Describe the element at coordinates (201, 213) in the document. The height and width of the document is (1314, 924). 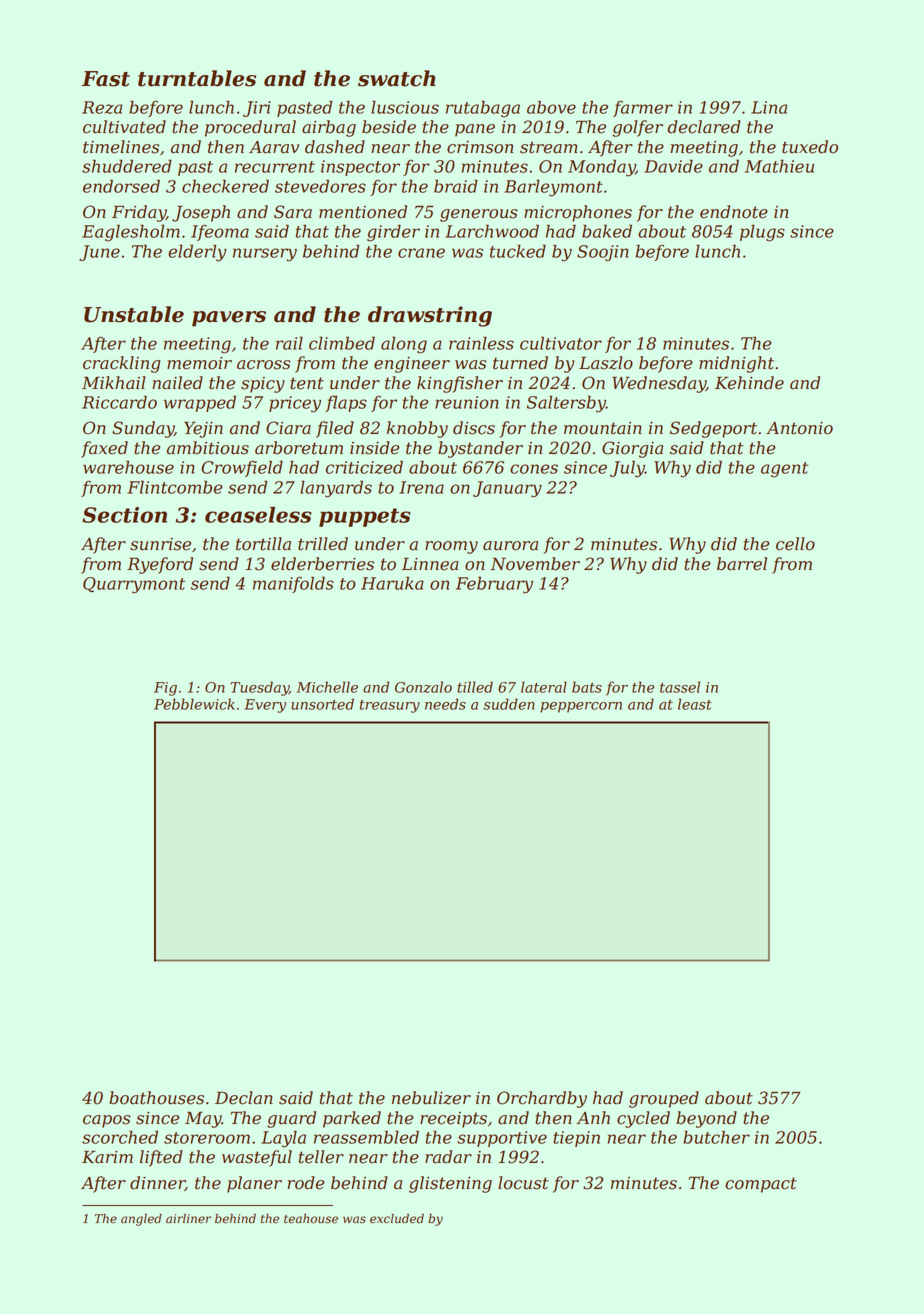
I see `Joseph` at that location.
